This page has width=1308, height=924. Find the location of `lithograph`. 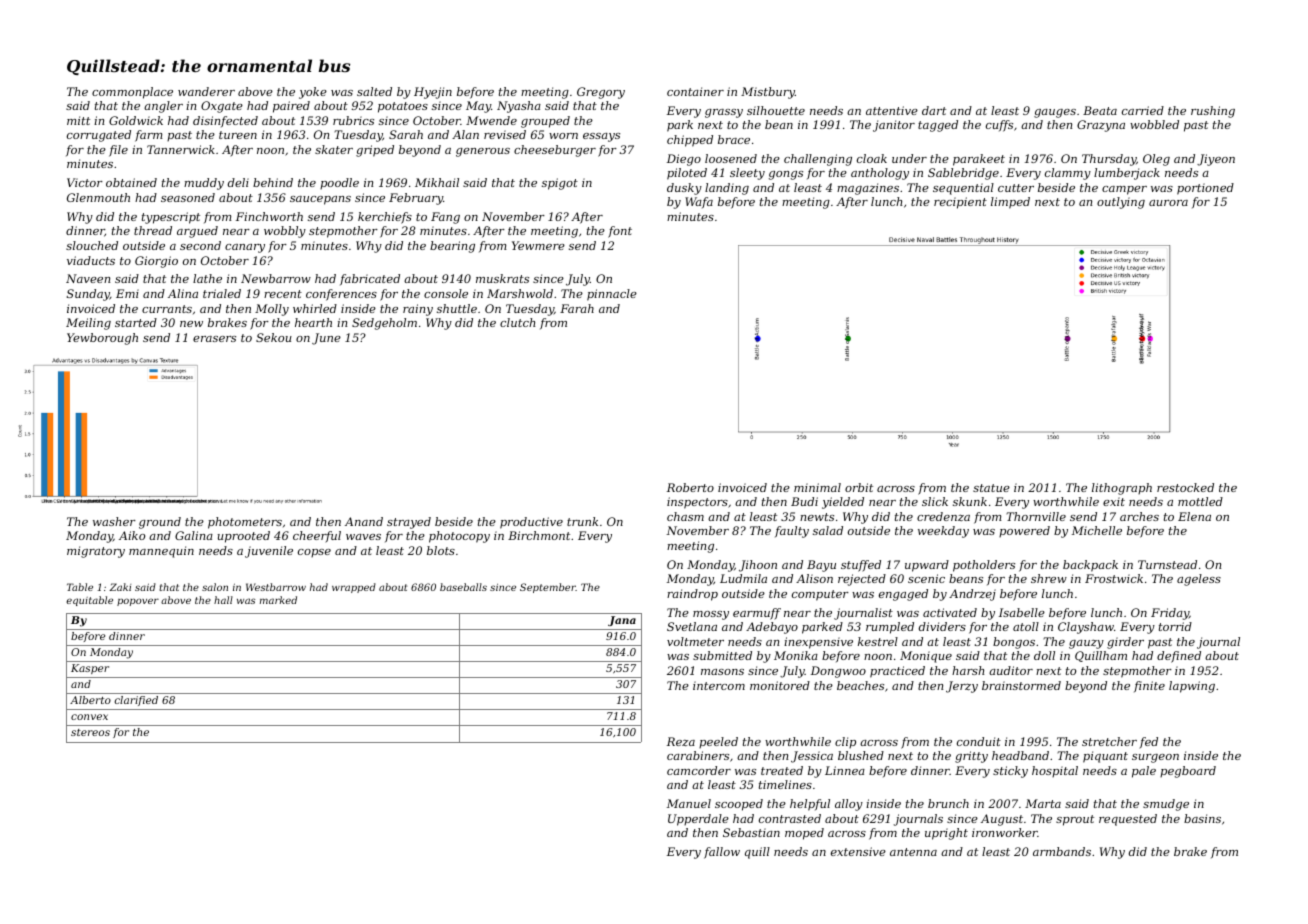

lithograph is located at coordinates (1122, 489).
